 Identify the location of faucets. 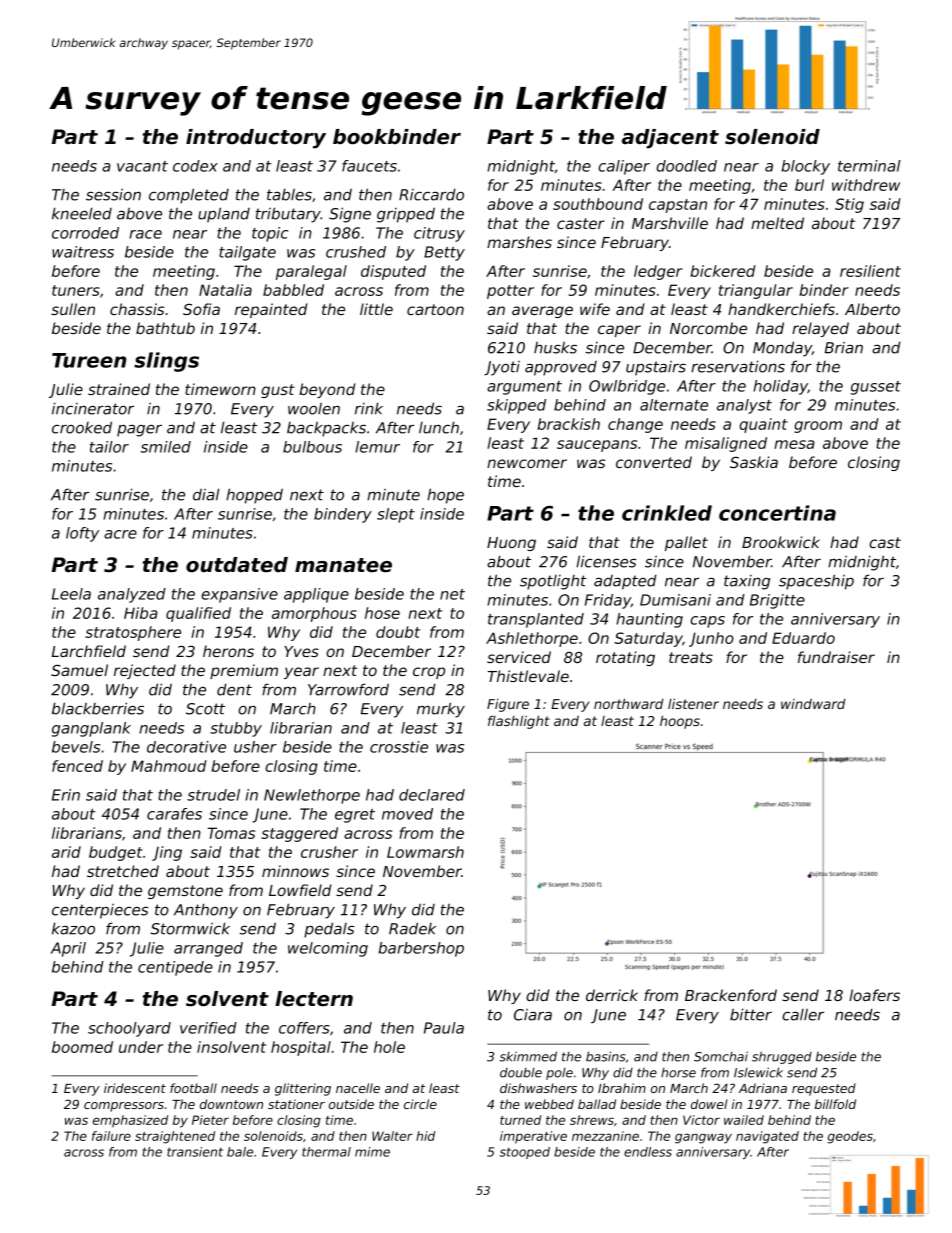
(369, 166).
